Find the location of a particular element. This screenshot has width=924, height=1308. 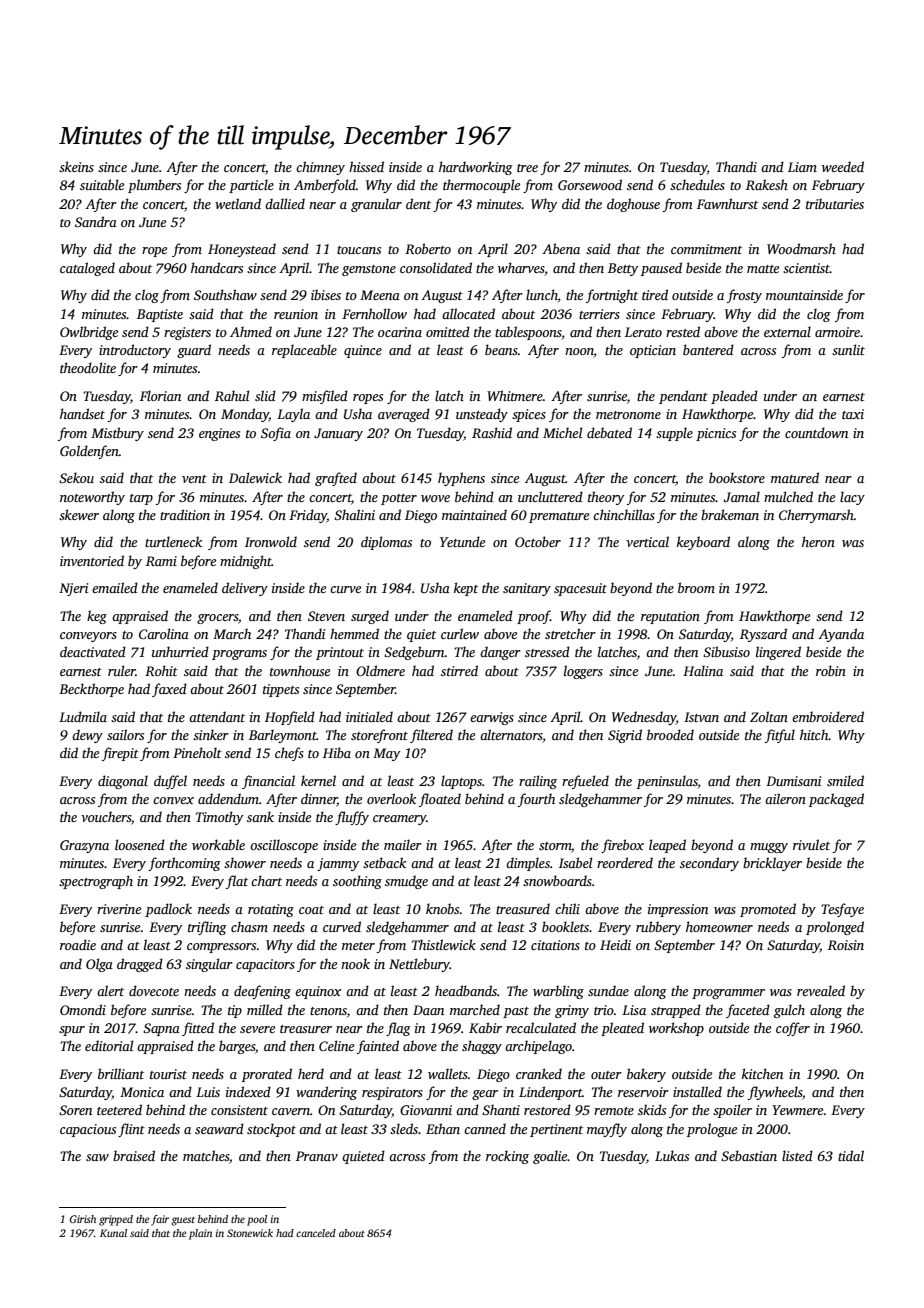

weeded is located at coordinates (843, 166).
